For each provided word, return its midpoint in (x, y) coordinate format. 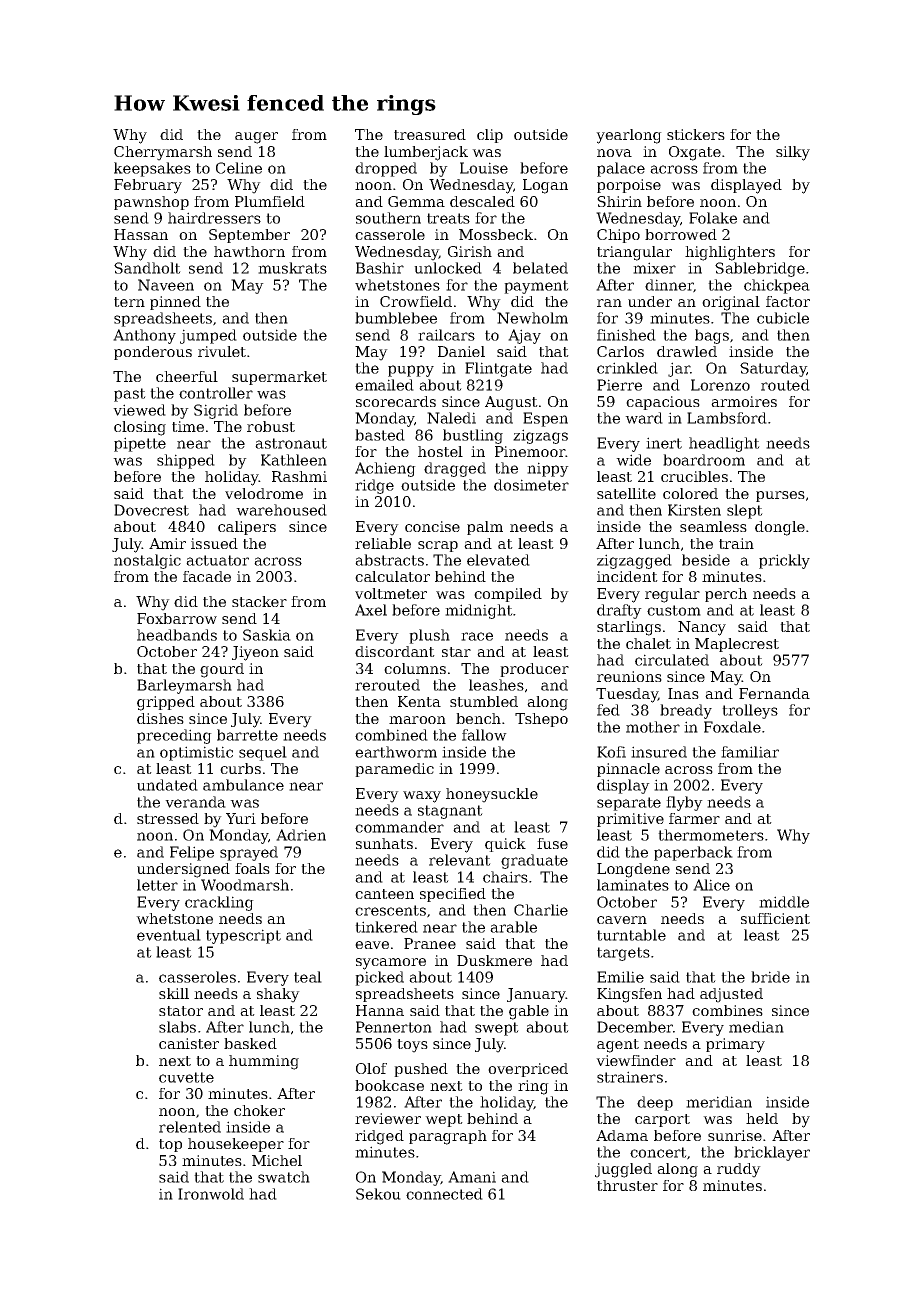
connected (444, 1194)
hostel (440, 451)
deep (655, 1103)
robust (271, 426)
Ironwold (211, 1194)
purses (780, 496)
